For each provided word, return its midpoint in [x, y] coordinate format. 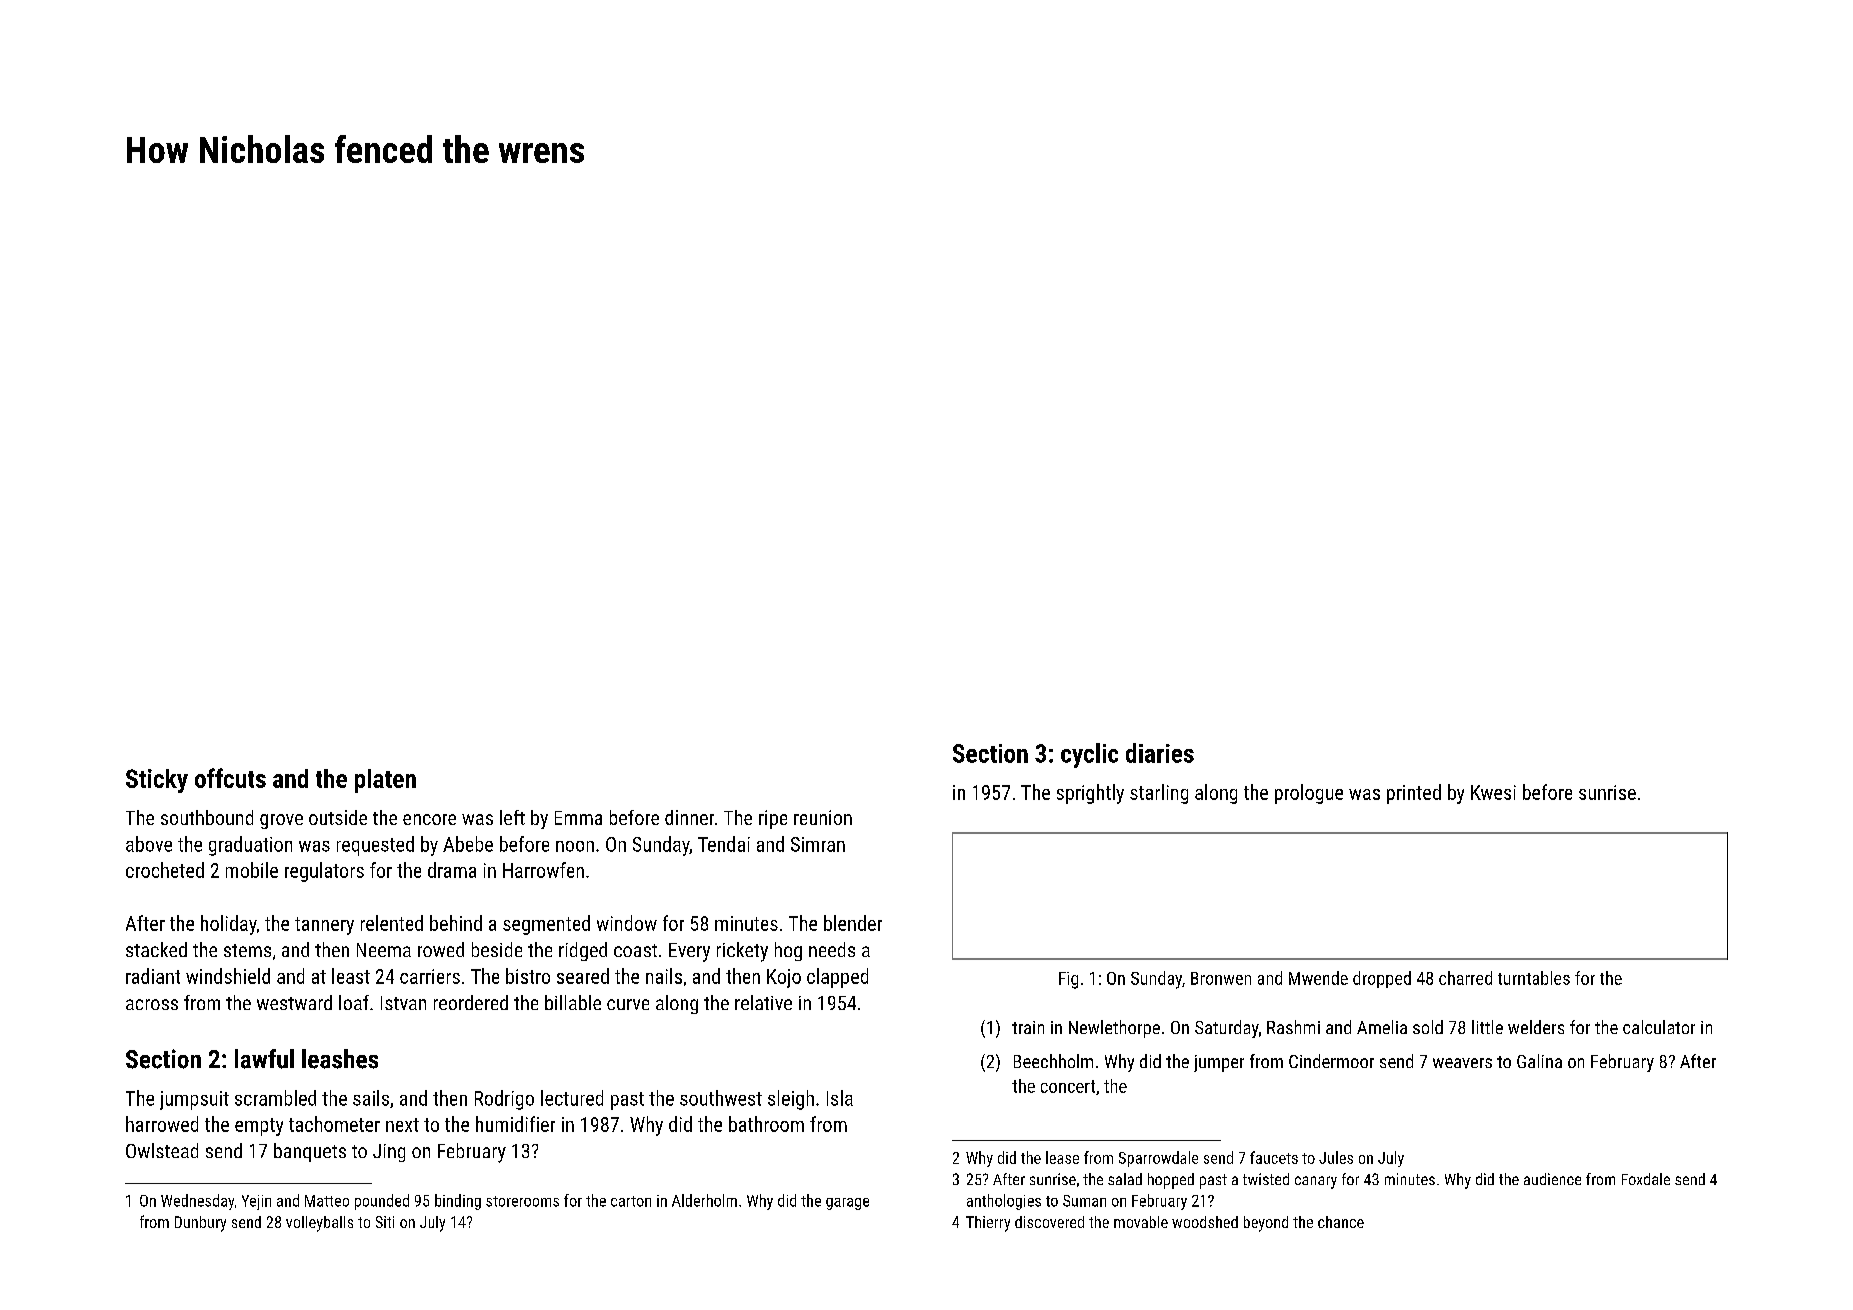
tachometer [334, 1124]
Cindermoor [1331, 1061]
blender [853, 923]
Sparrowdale [1158, 1159]
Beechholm [1053, 1061]
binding [458, 1202]
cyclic [1089, 755]
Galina [1539, 1061]
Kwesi [1493, 792]
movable [1141, 1222]
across [152, 1004]
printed [1414, 794]
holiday [229, 925]
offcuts [230, 778]
